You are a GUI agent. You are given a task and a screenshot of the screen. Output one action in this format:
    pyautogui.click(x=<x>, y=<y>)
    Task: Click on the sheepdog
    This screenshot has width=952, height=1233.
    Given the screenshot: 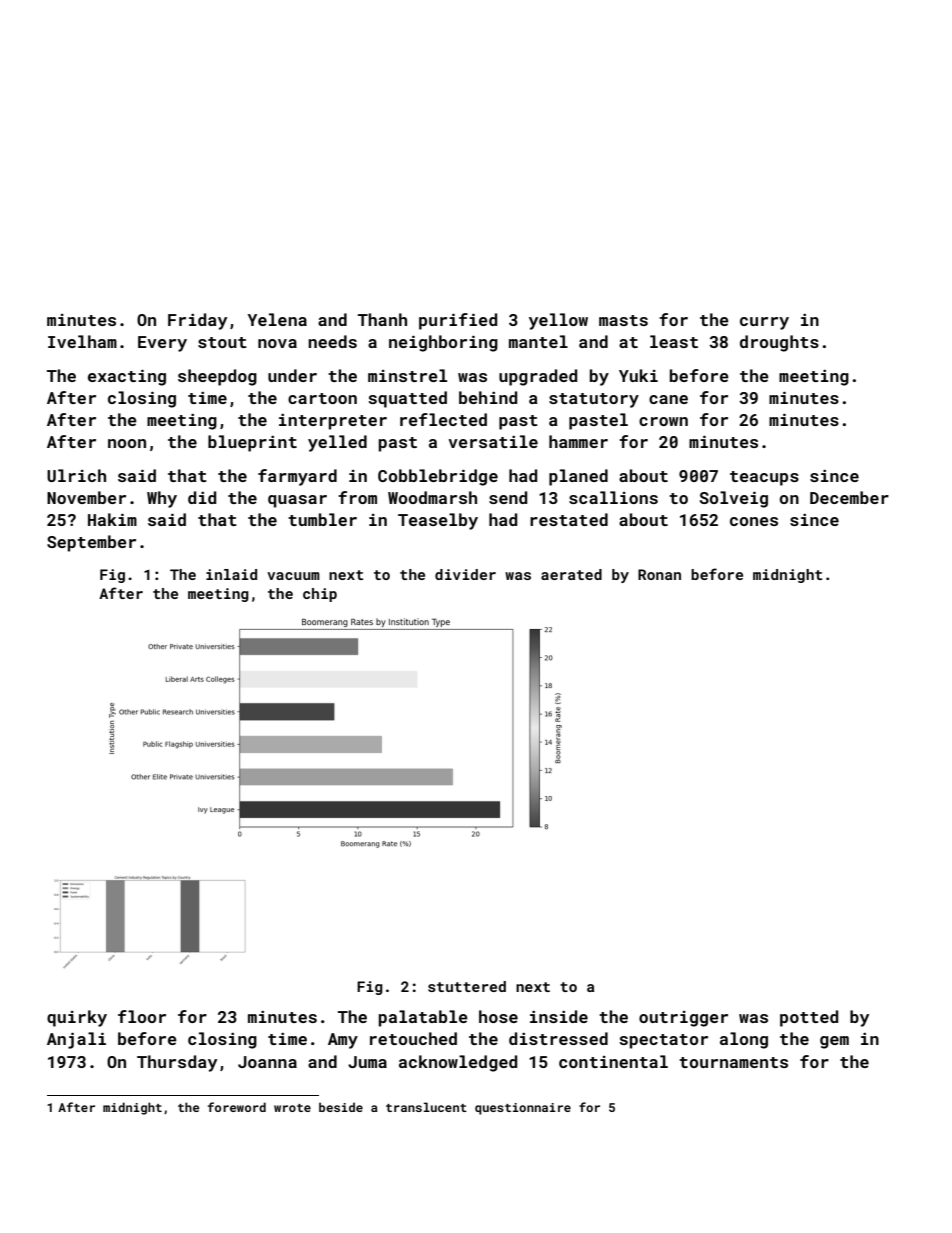 What is the action you would take?
    pyautogui.click(x=217, y=377)
